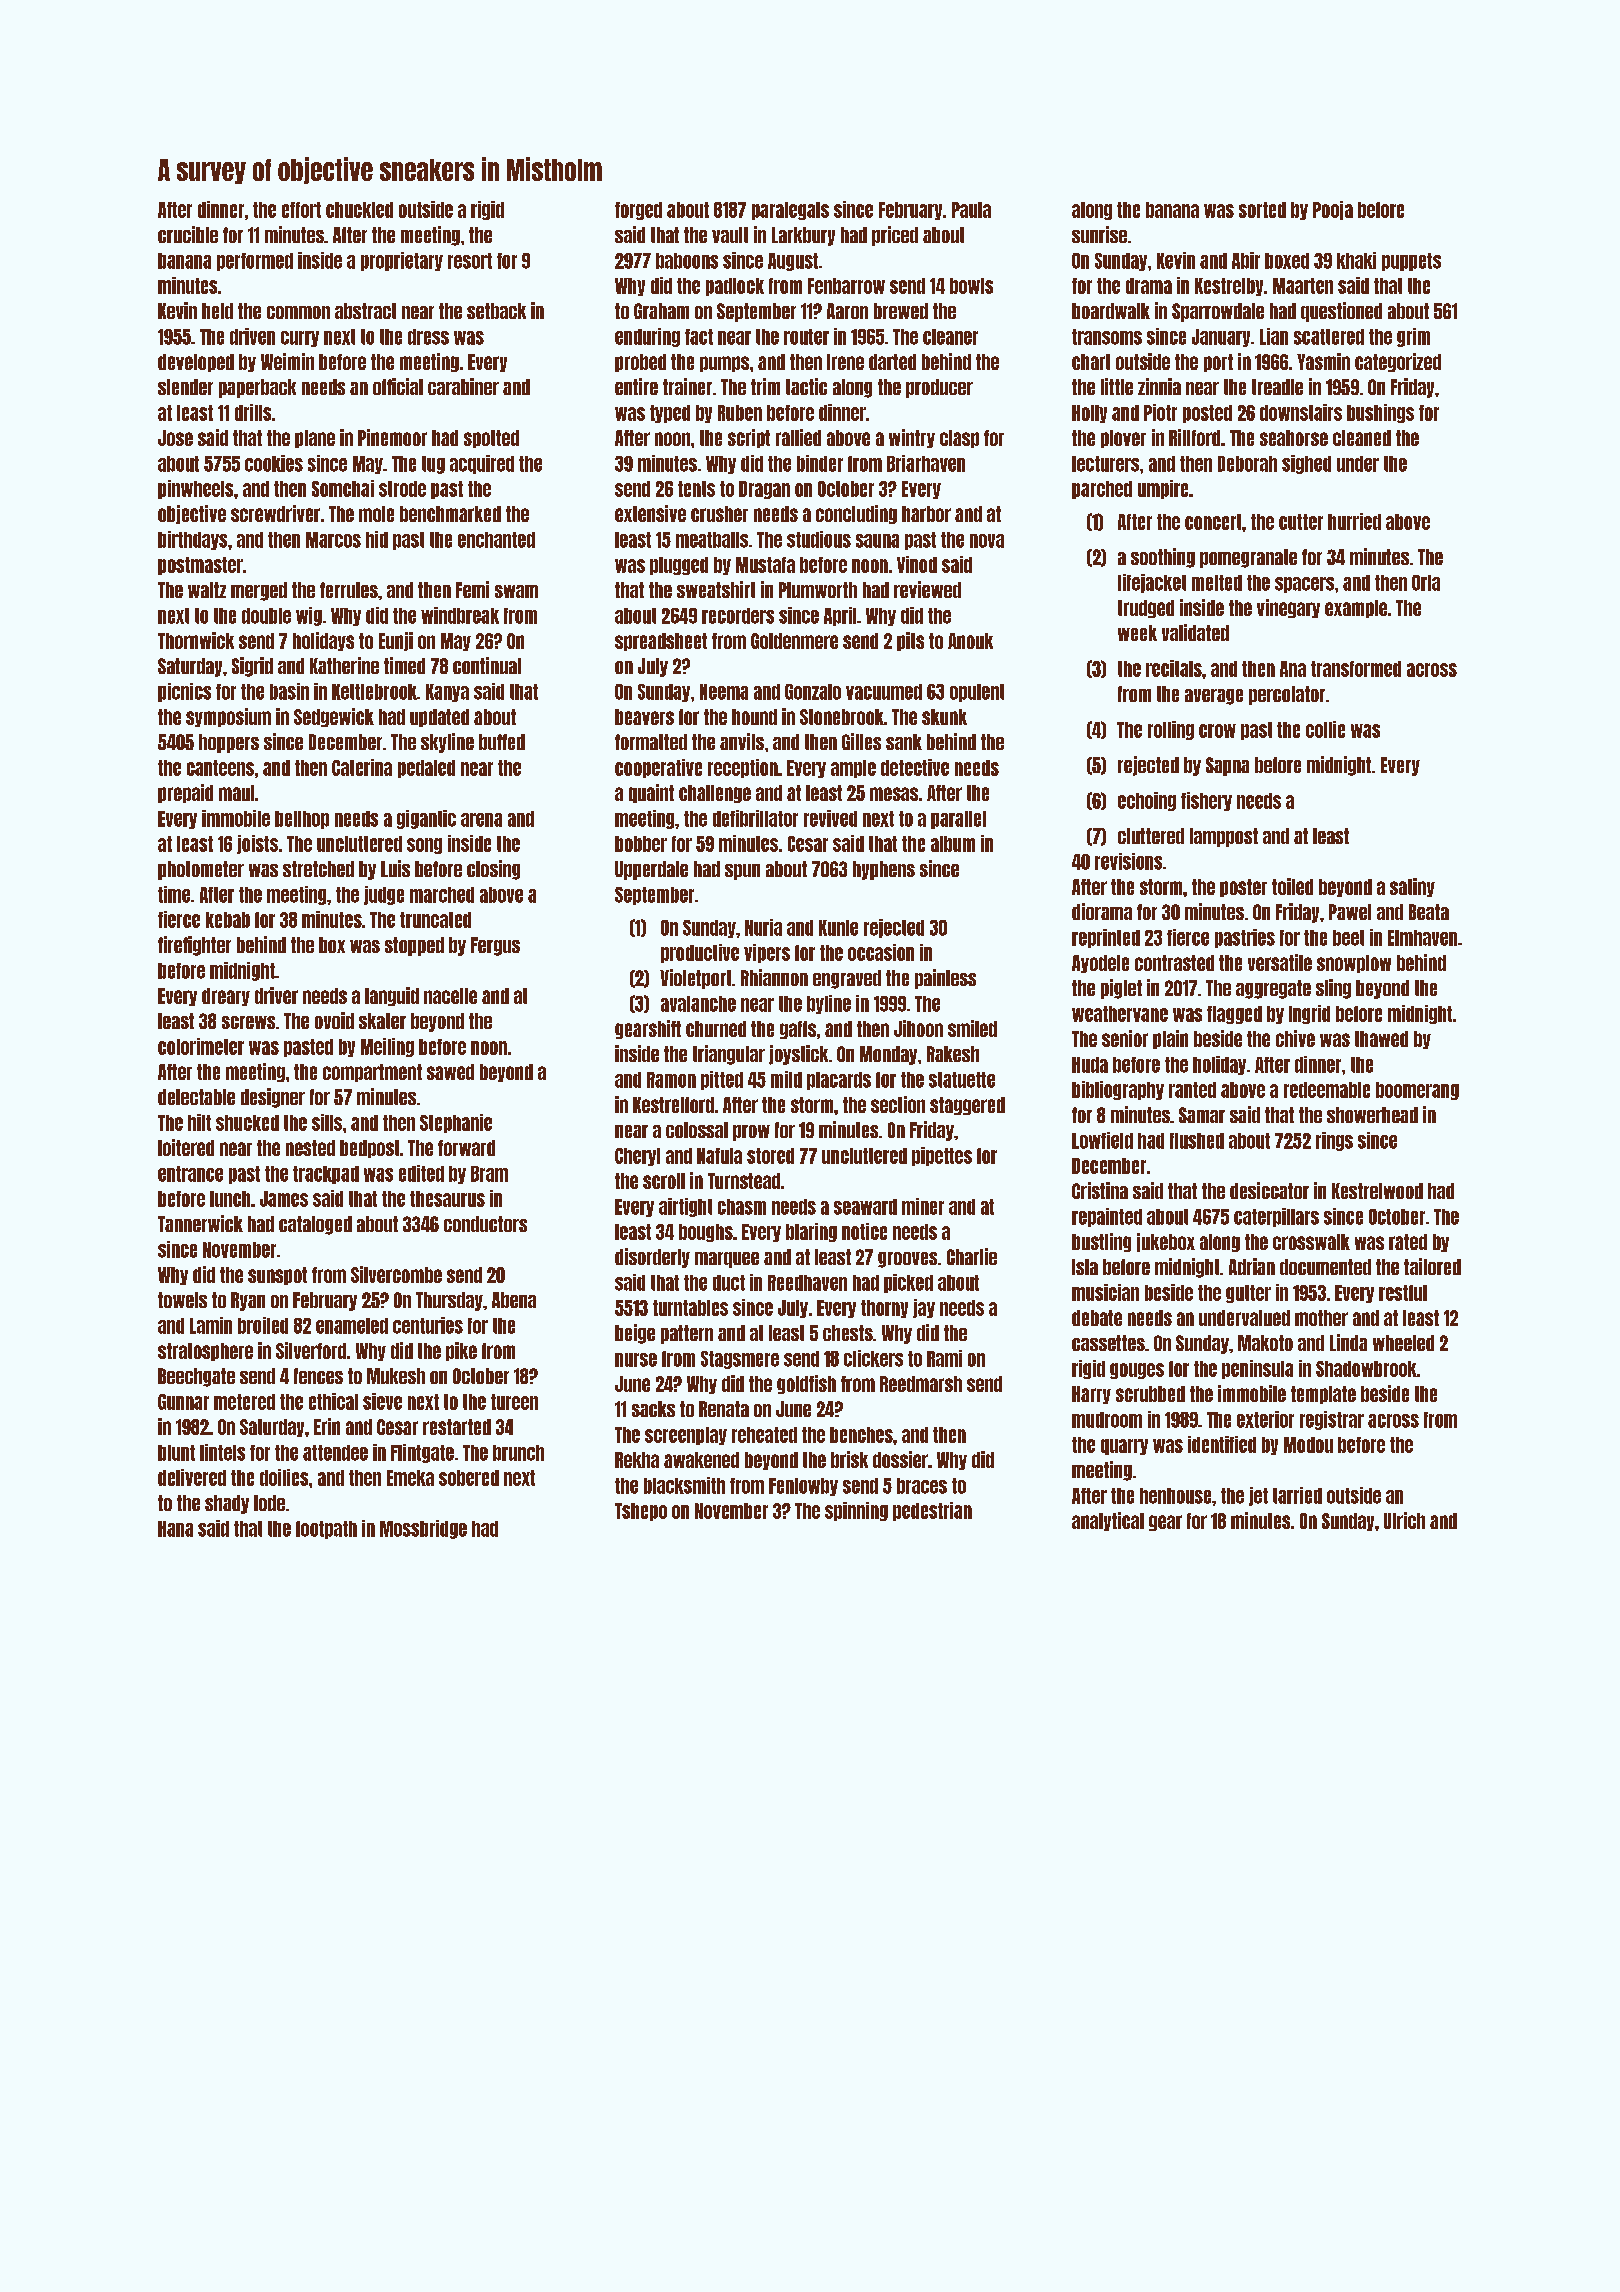  Describe the element at coordinates (1288, 608) in the screenshot. I see `vinegary` at that location.
